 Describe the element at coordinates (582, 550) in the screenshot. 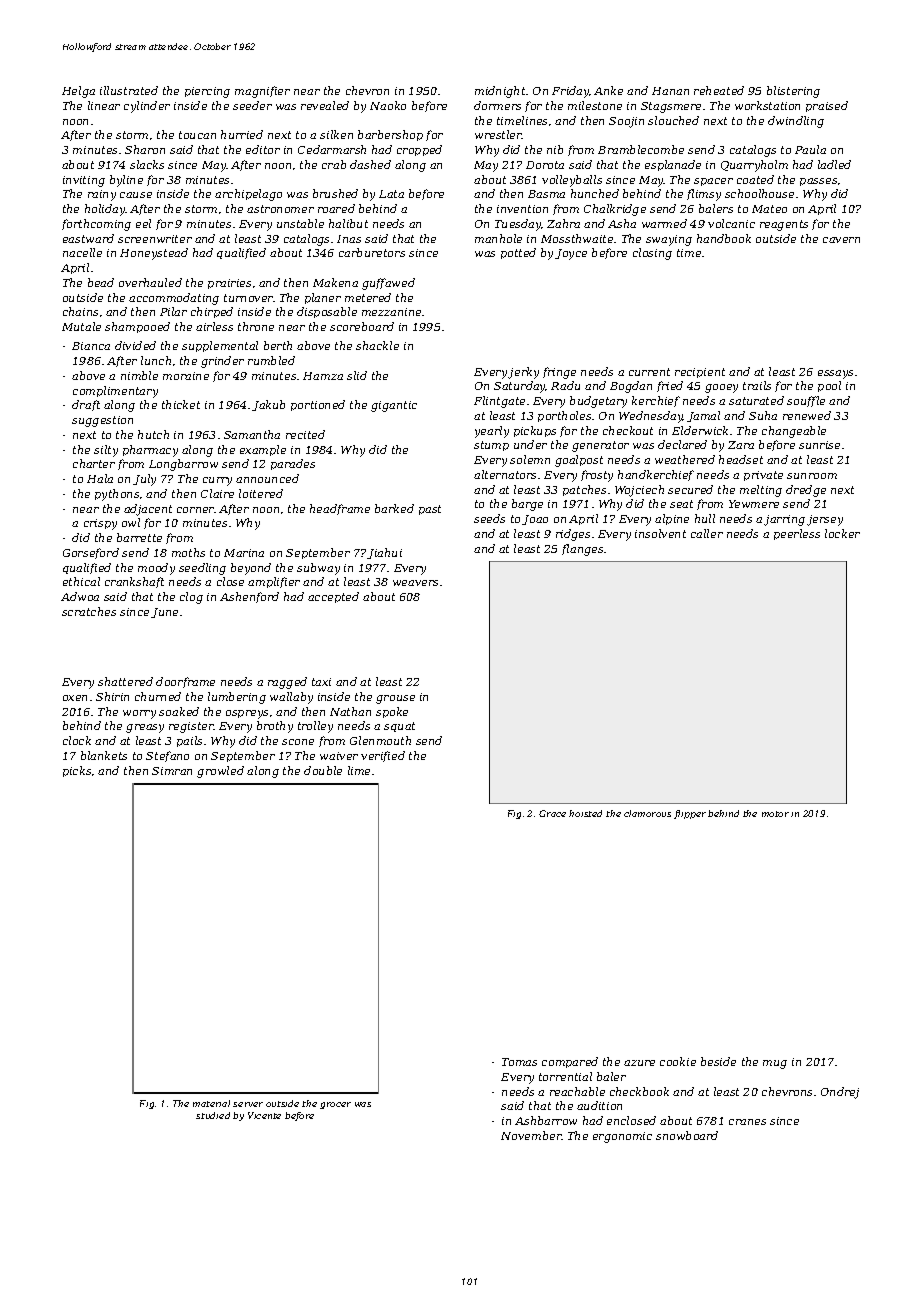

I see `flanges` at that location.
